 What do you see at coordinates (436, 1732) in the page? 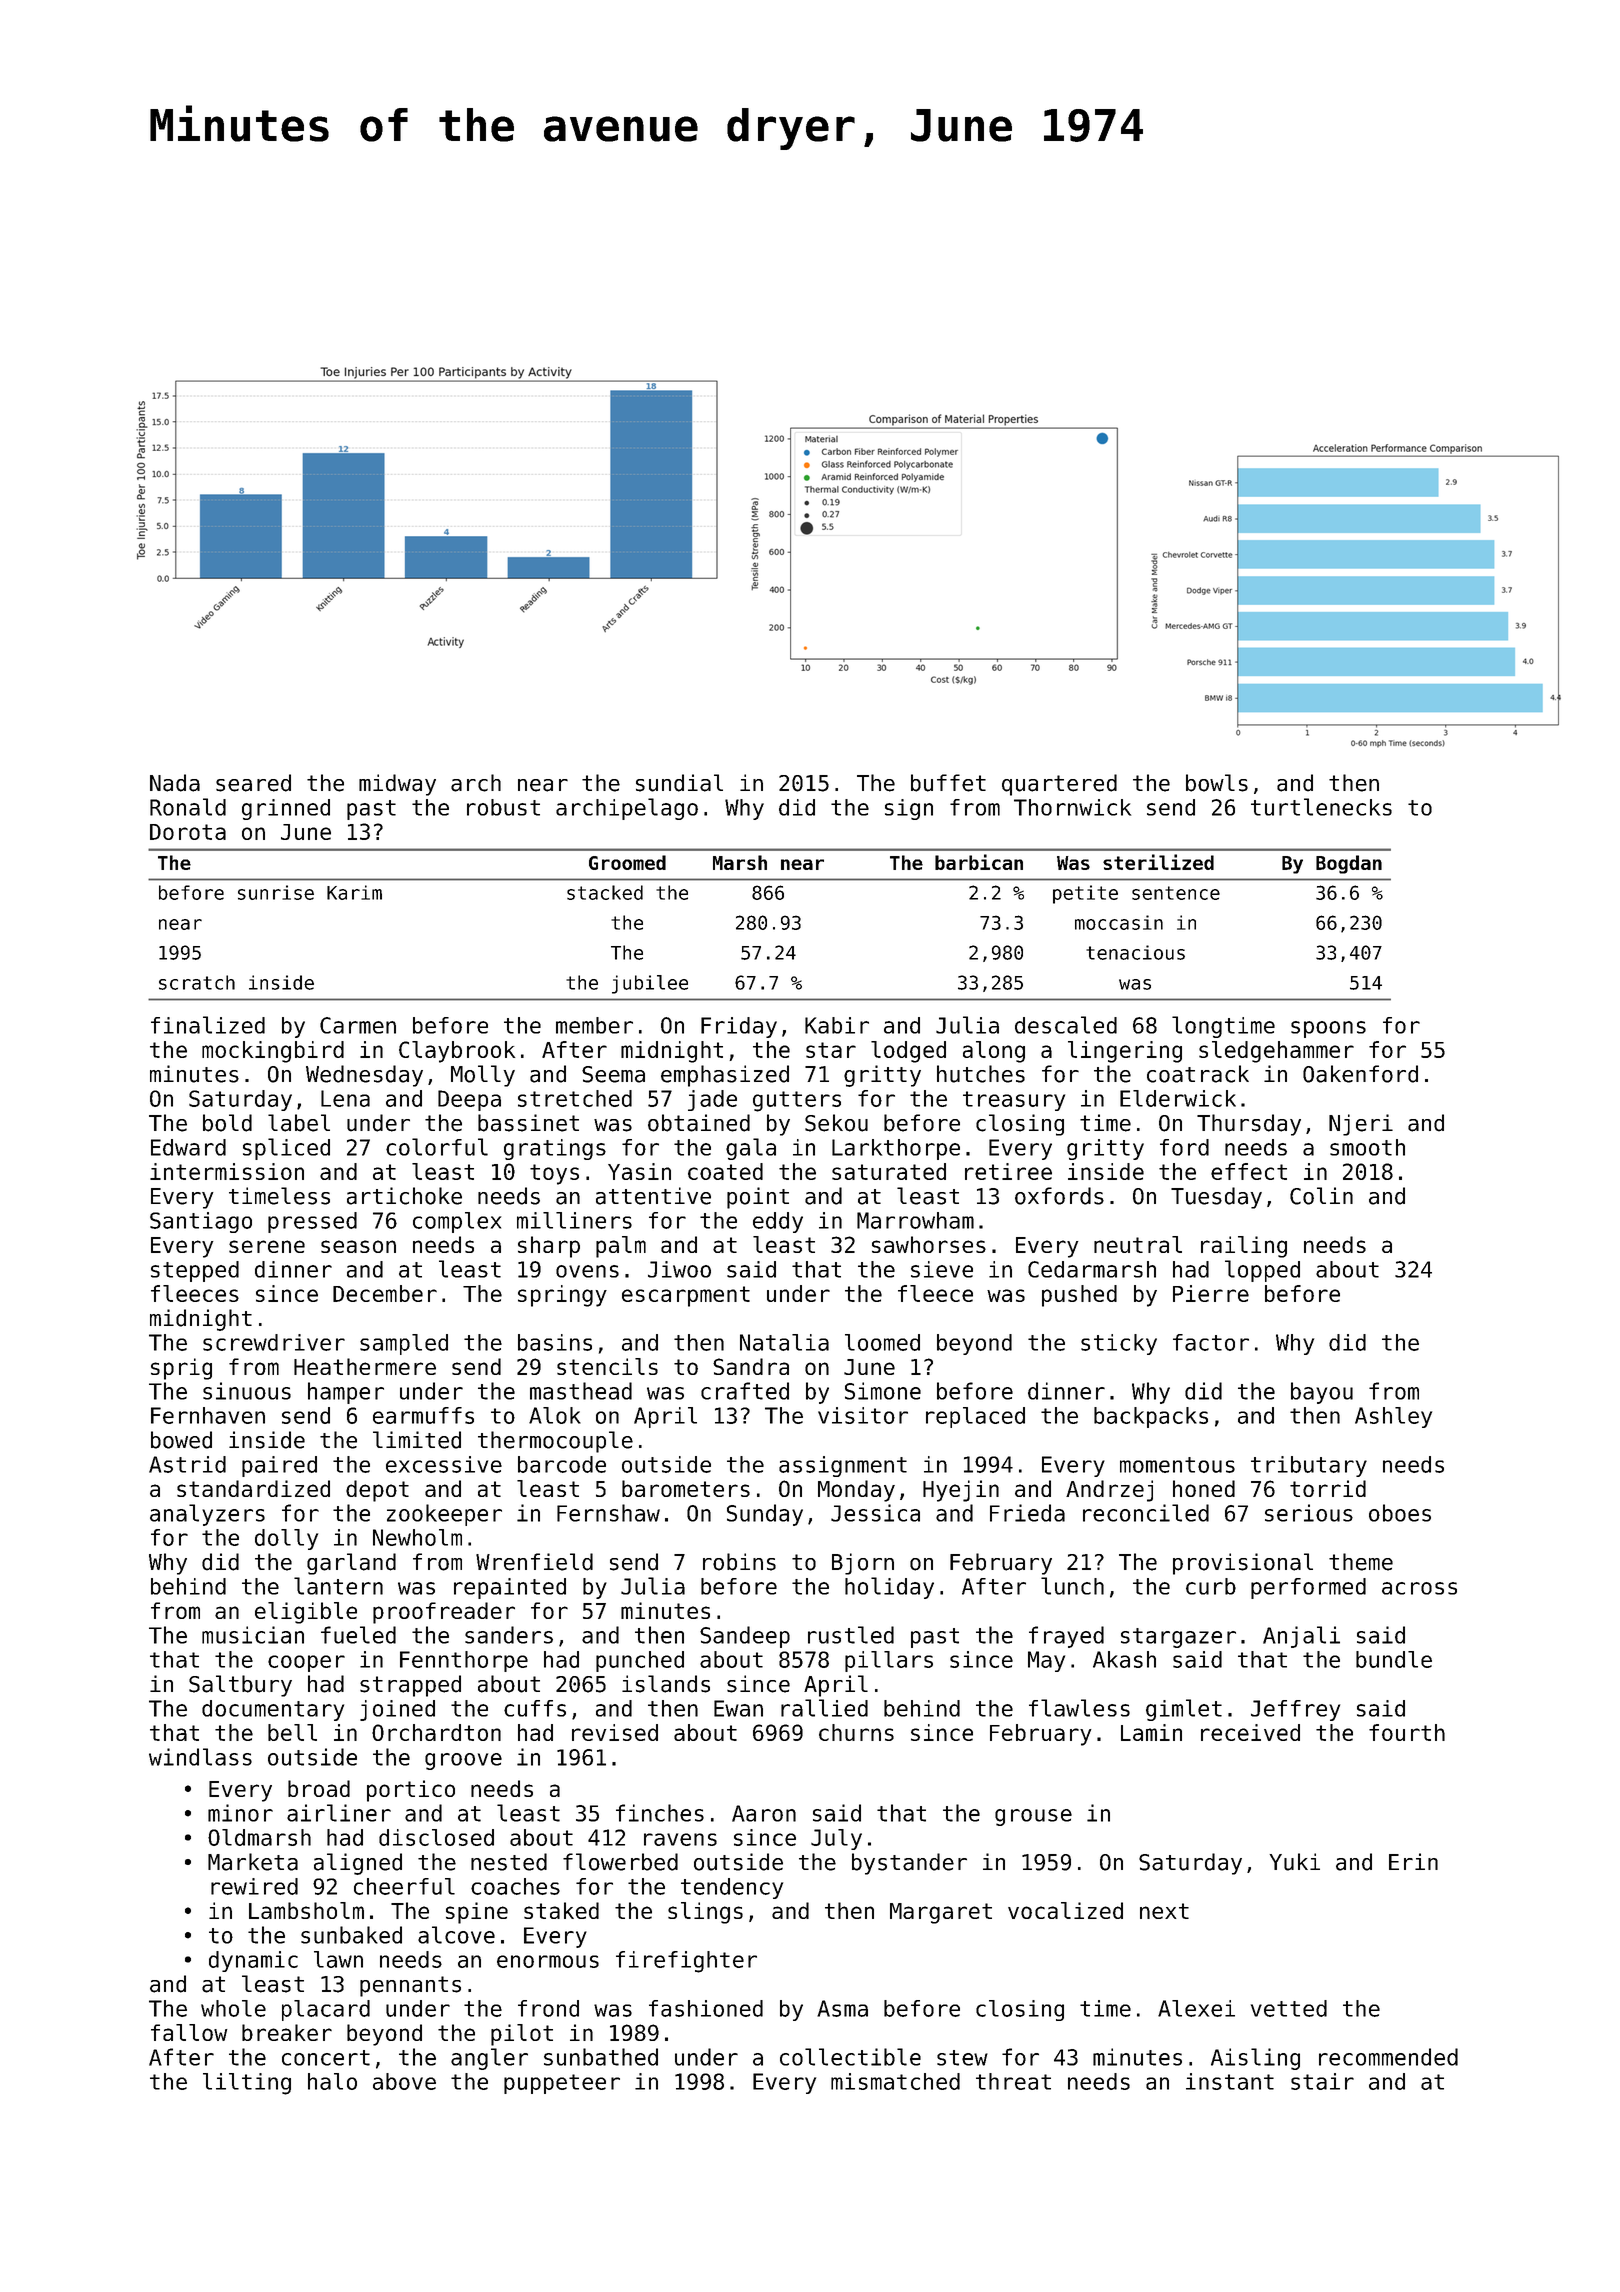
I see `Orchardton` at bounding box center [436, 1732].
